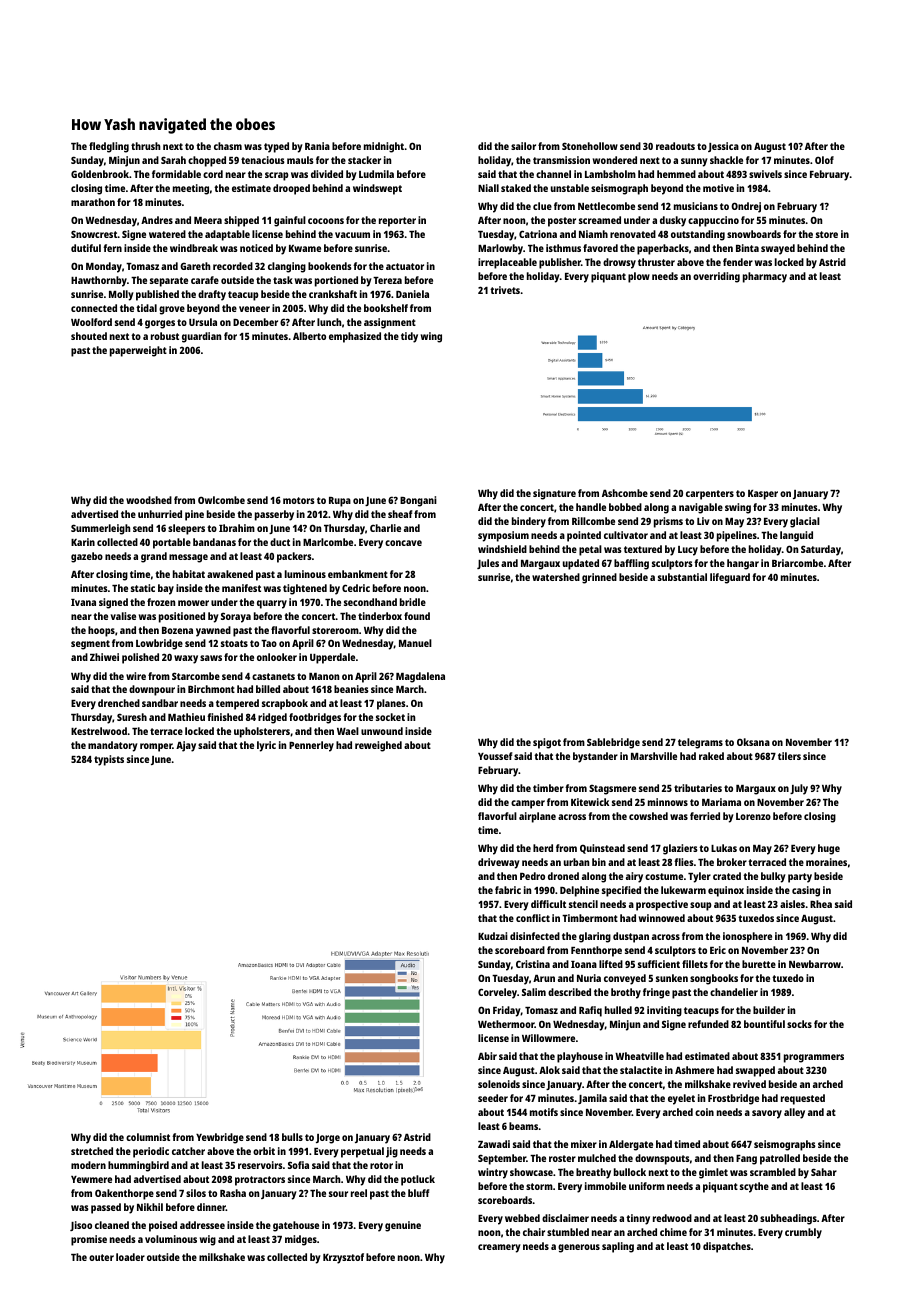 This image has height=1308, width=924. I want to click on Owlcombe, so click(221, 500).
